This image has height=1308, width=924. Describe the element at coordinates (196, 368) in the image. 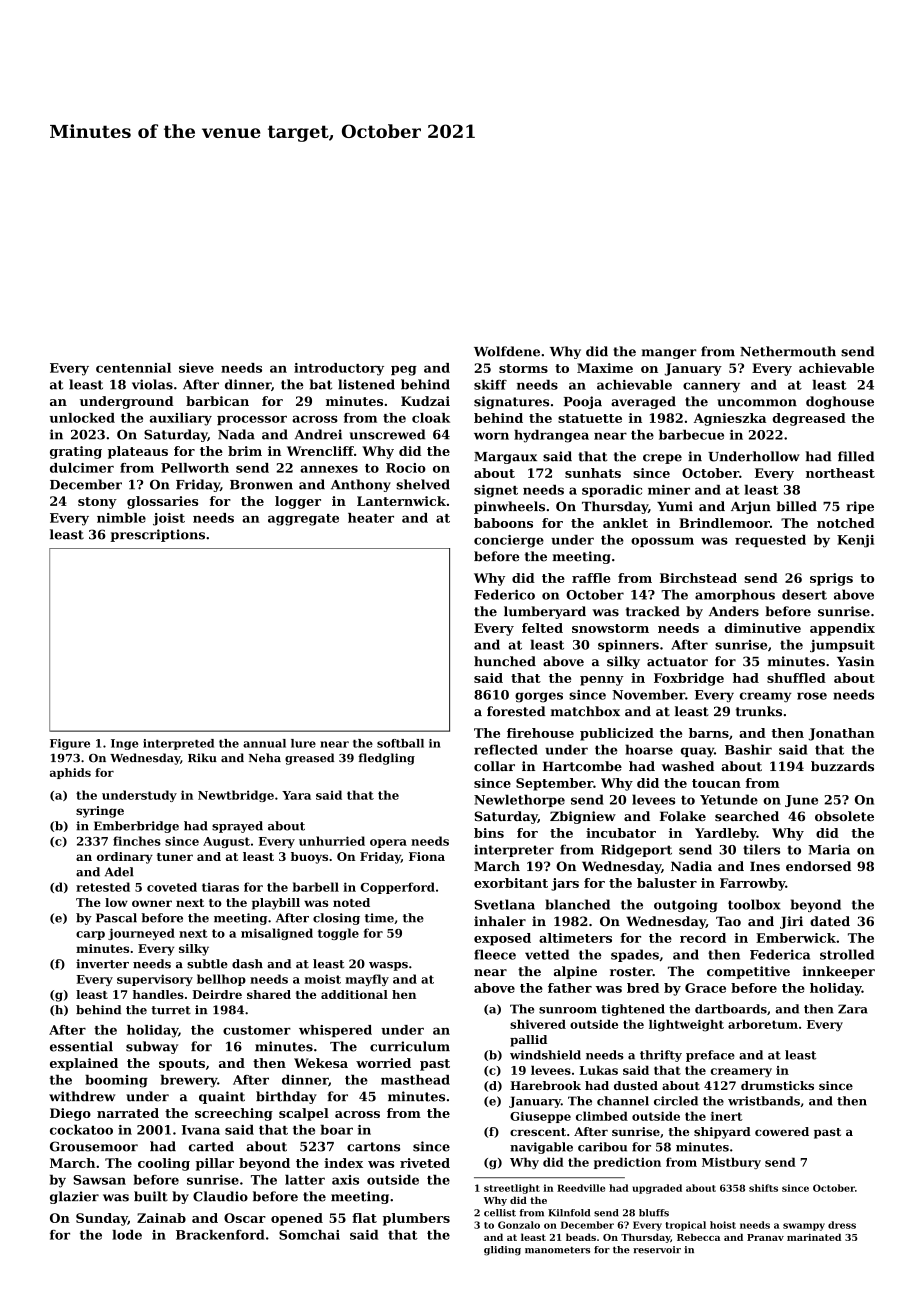

I see `sieve` at that location.
